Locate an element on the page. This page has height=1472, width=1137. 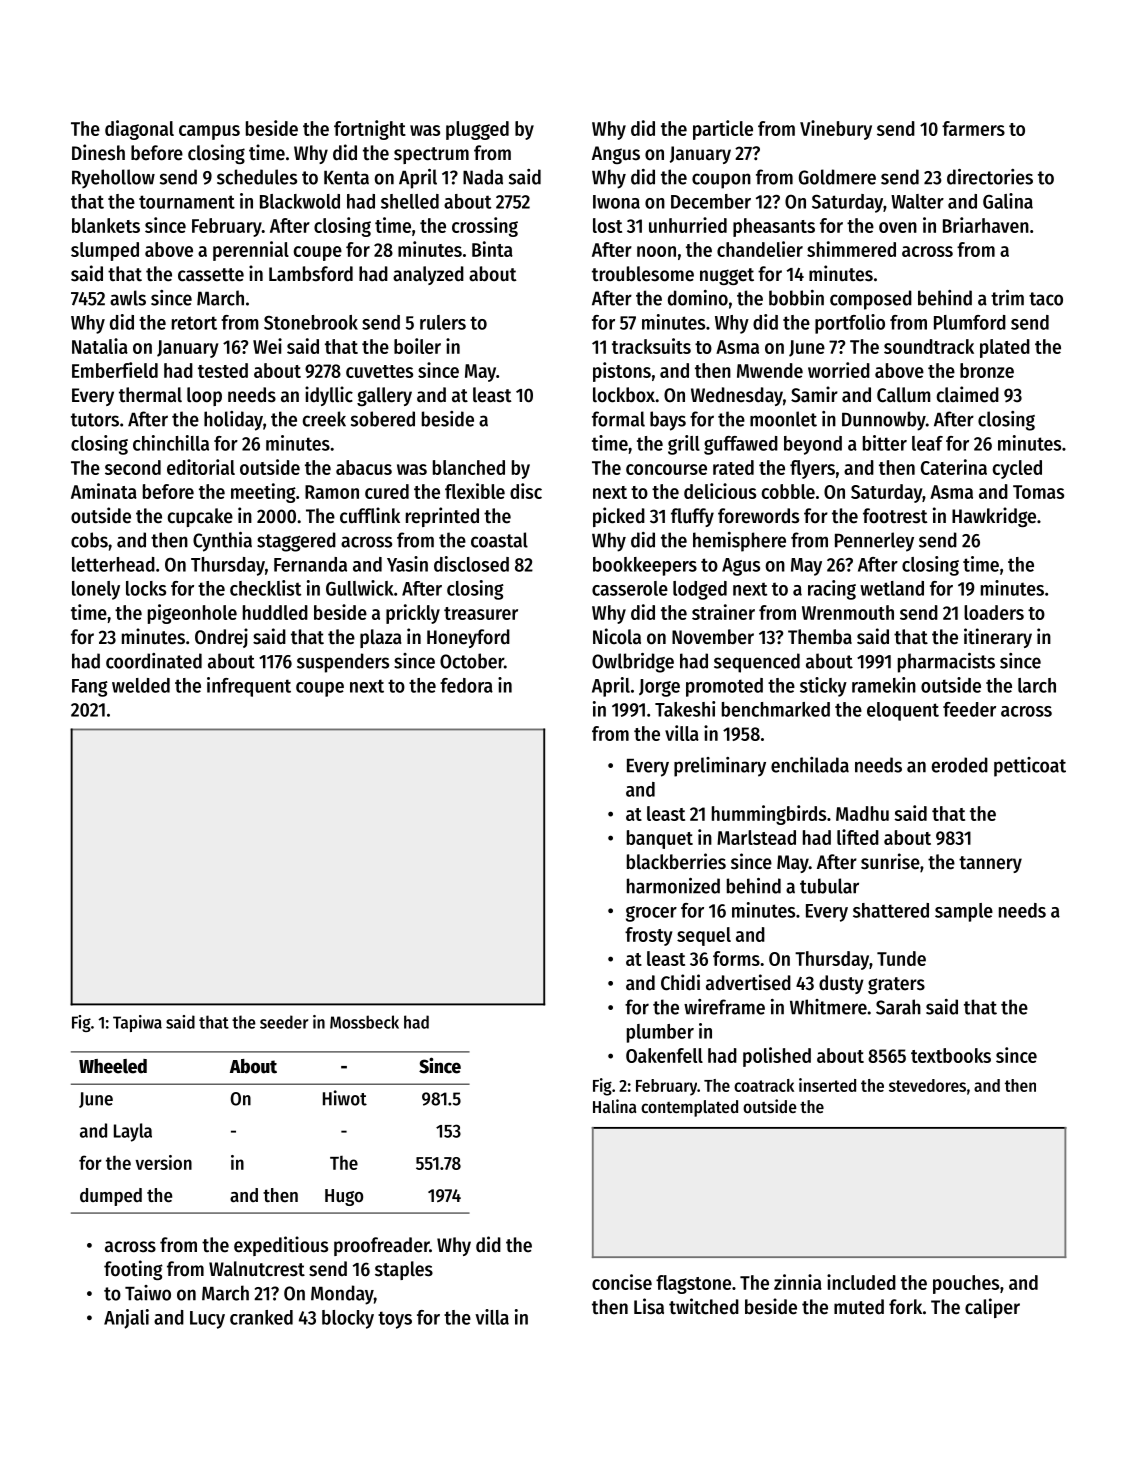
November is located at coordinates (713, 637).
